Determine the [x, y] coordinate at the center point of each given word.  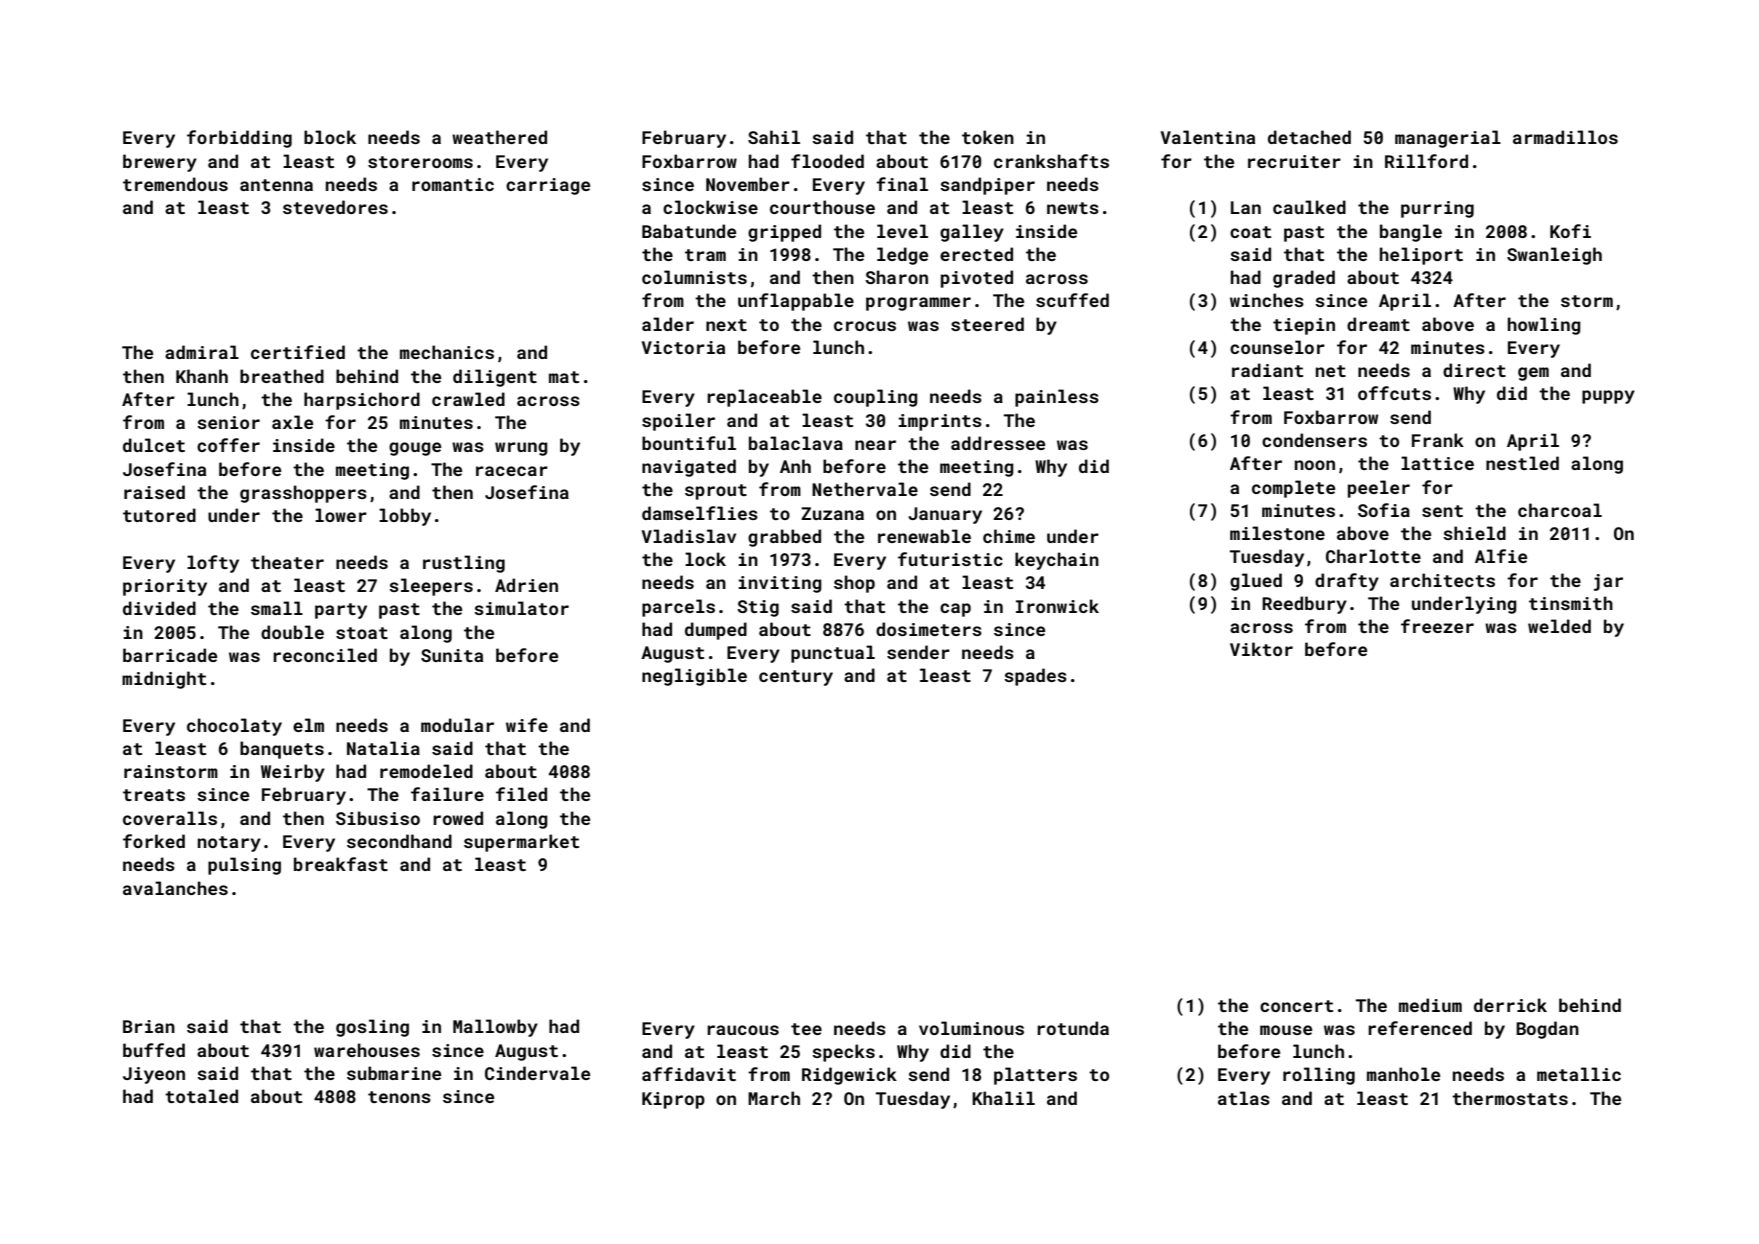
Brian [149, 1026]
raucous [743, 1030]
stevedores [335, 207]
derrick [1510, 1005]
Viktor [1261, 649]
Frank [1438, 440]
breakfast [341, 864]
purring [1437, 209]
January [945, 515]
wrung [521, 449]
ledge [902, 256]
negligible [694, 677]
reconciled [325, 655]
